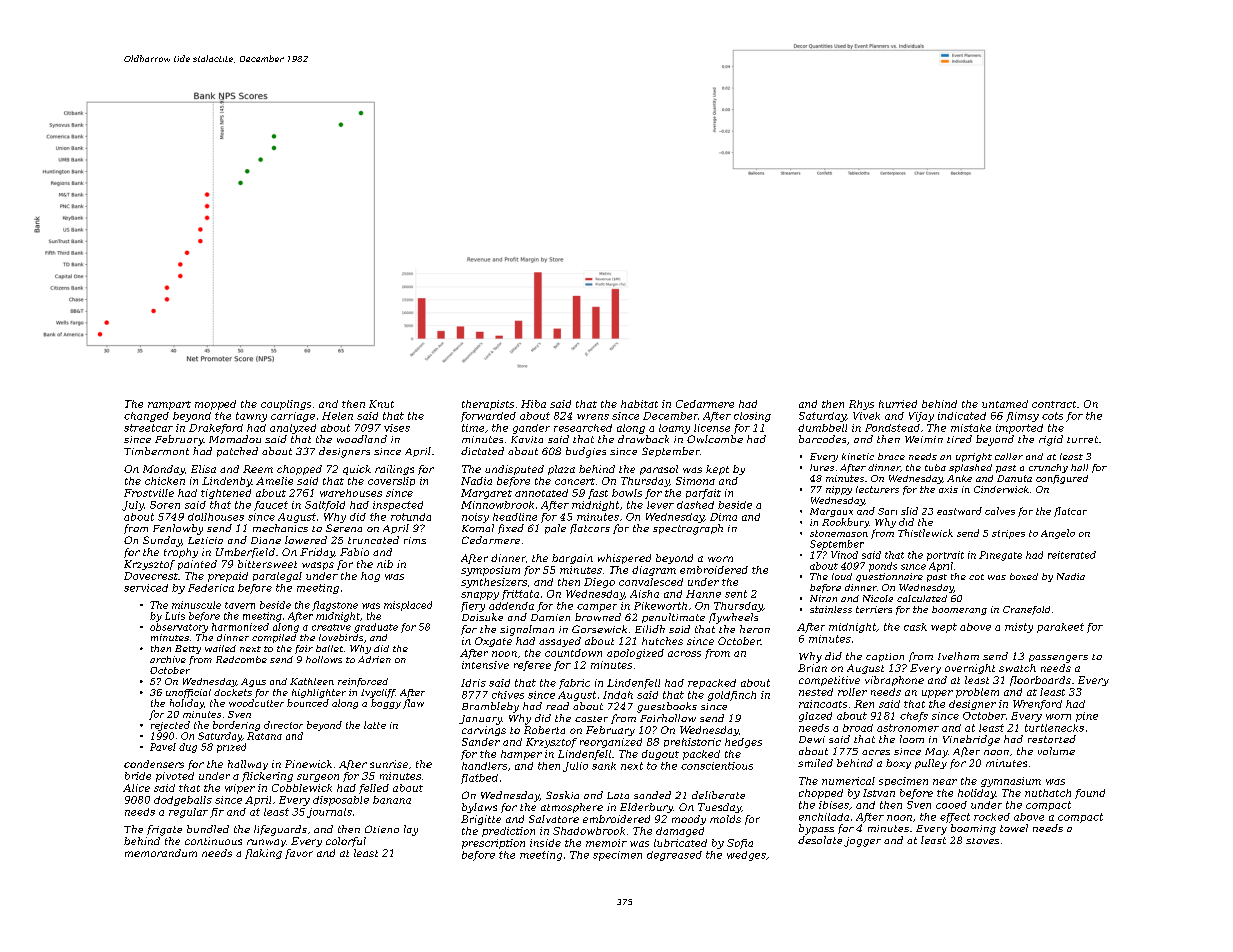 The height and width of the document is (952, 1233). I want to click on stonemason, so click(839, 533).
